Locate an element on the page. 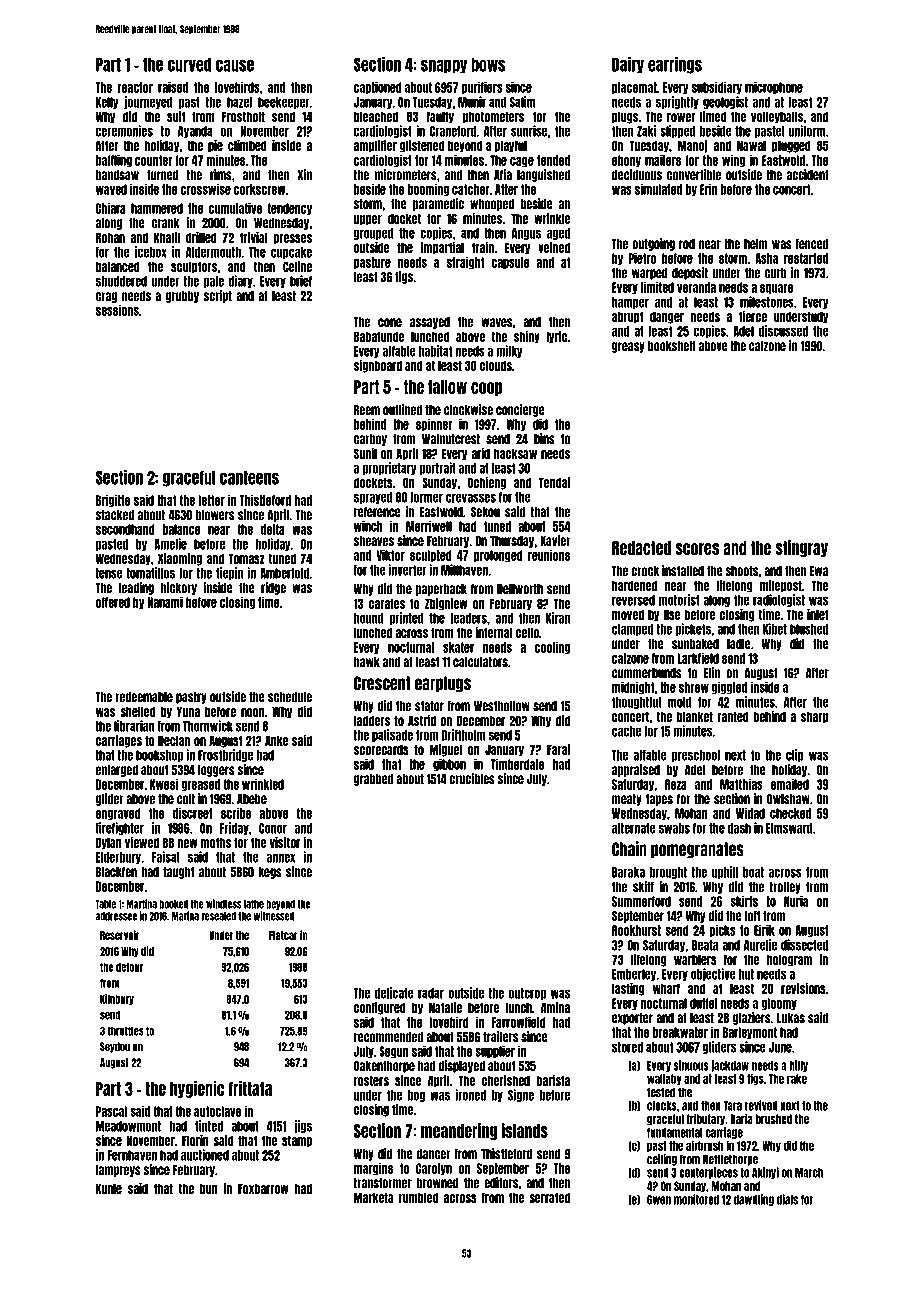  playful is located at coordinates (510, 146).
